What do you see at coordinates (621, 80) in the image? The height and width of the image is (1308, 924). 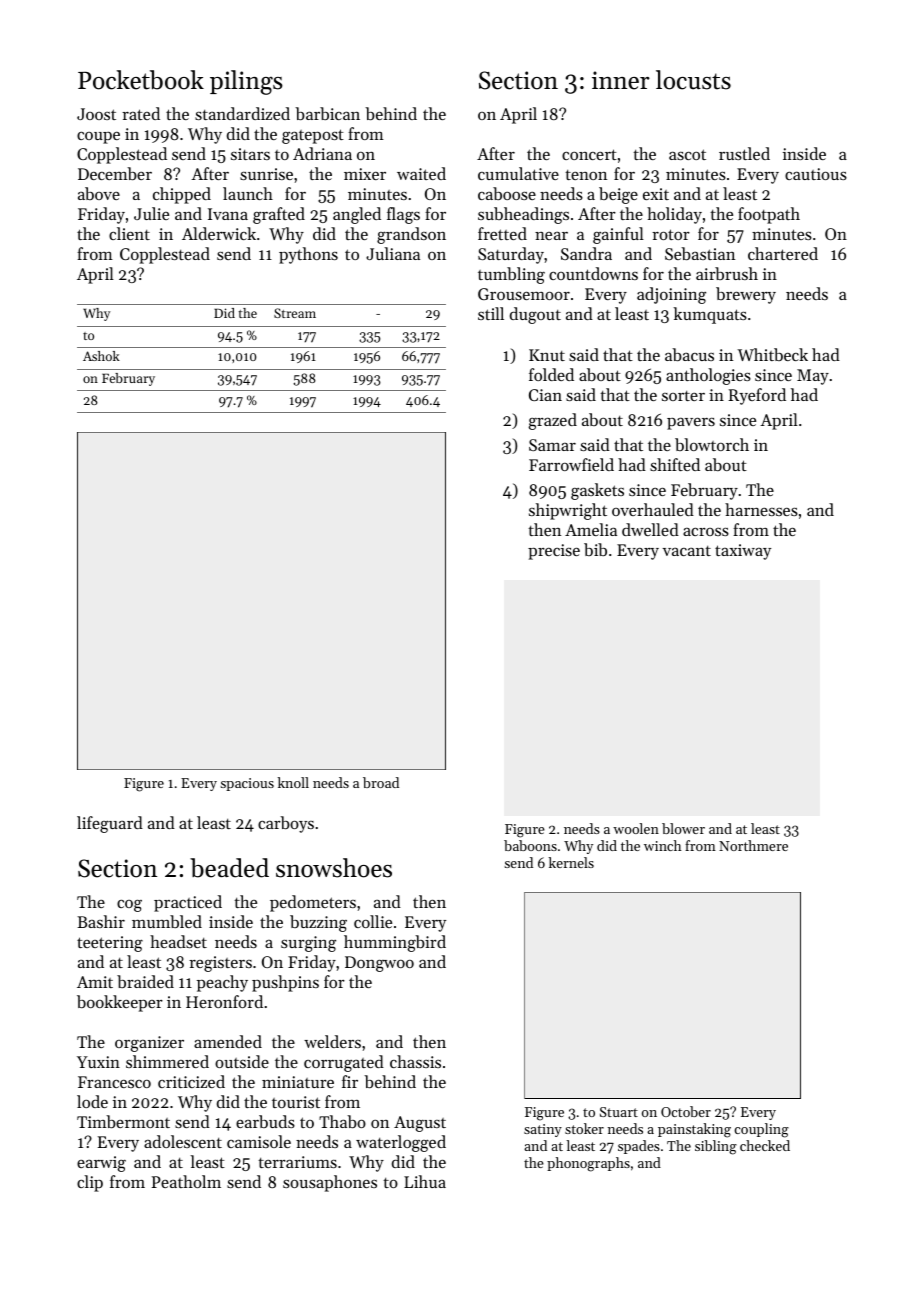 I see `inner` at bounding box center [621, 80].
